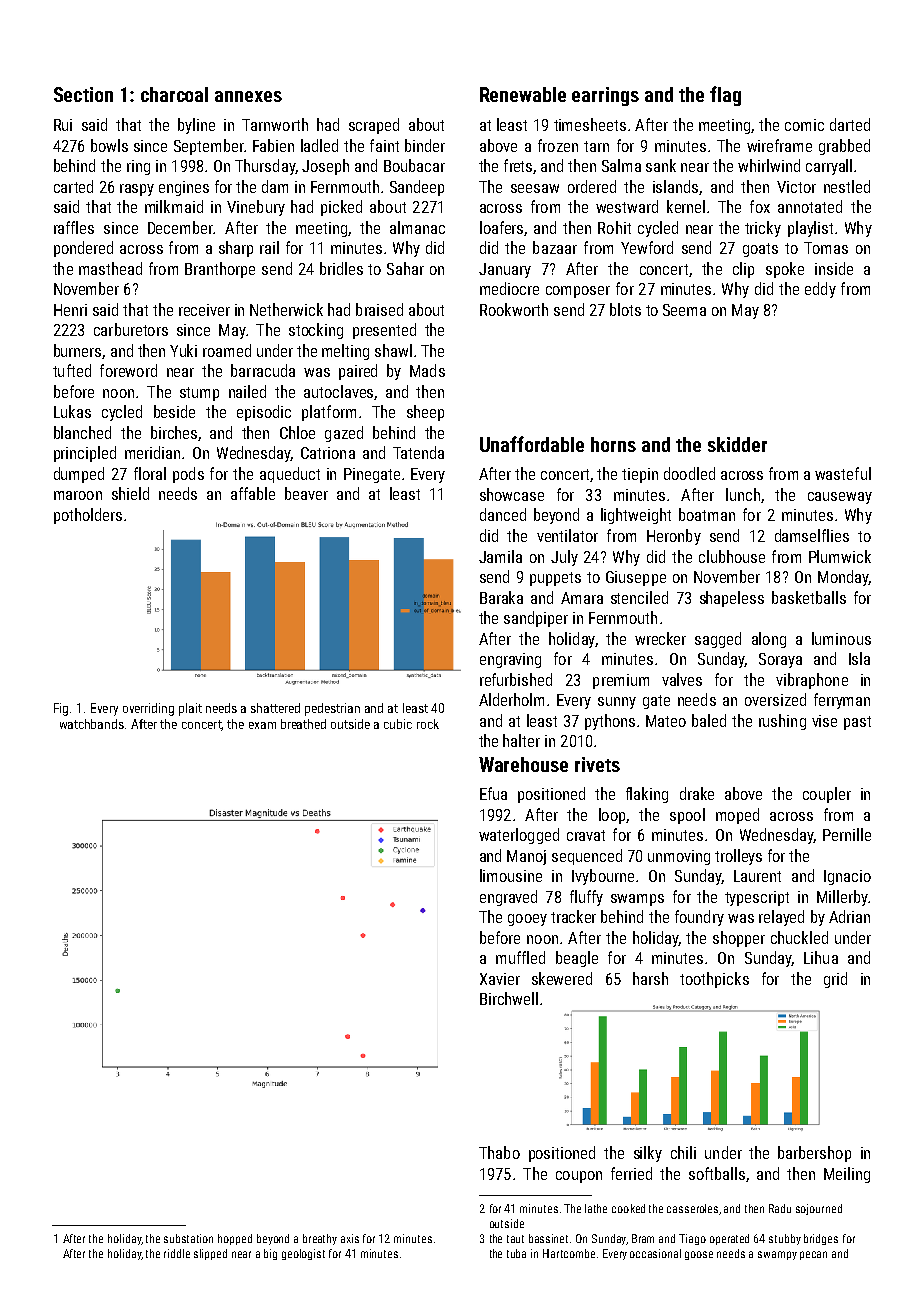  I want to click on charcoal, so click(174, 94).
